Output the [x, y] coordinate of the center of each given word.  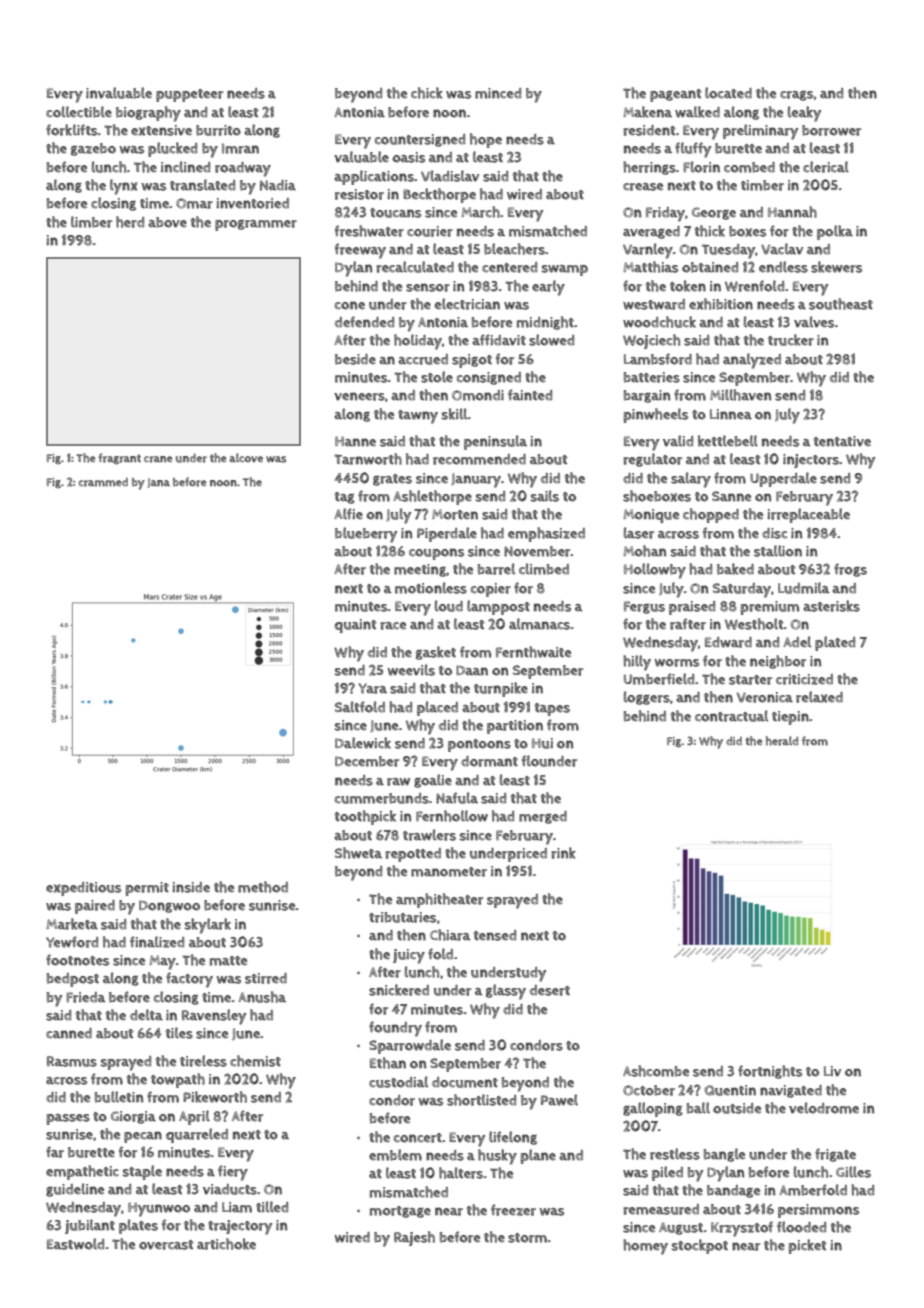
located [728, 93]
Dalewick [363, 743]
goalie [433, 781]
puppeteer [189, 95]
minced [498, 93]
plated [835, 643]
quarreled [197, 1135]
